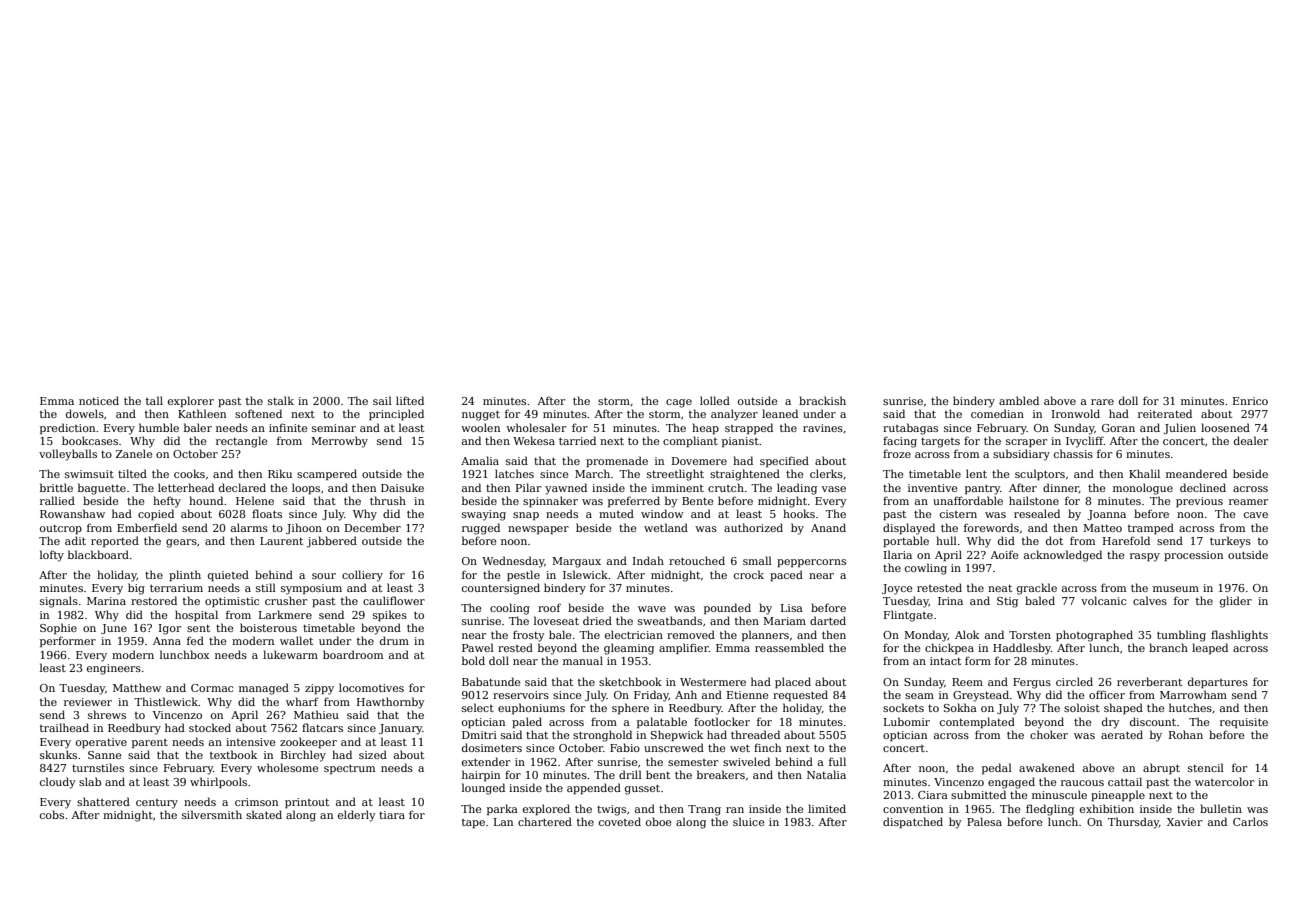 The width and height of the screenshot is (1308, 924). Describe the element at coordinates (765, 635) in the screenshot. I see `planners` at that location.
